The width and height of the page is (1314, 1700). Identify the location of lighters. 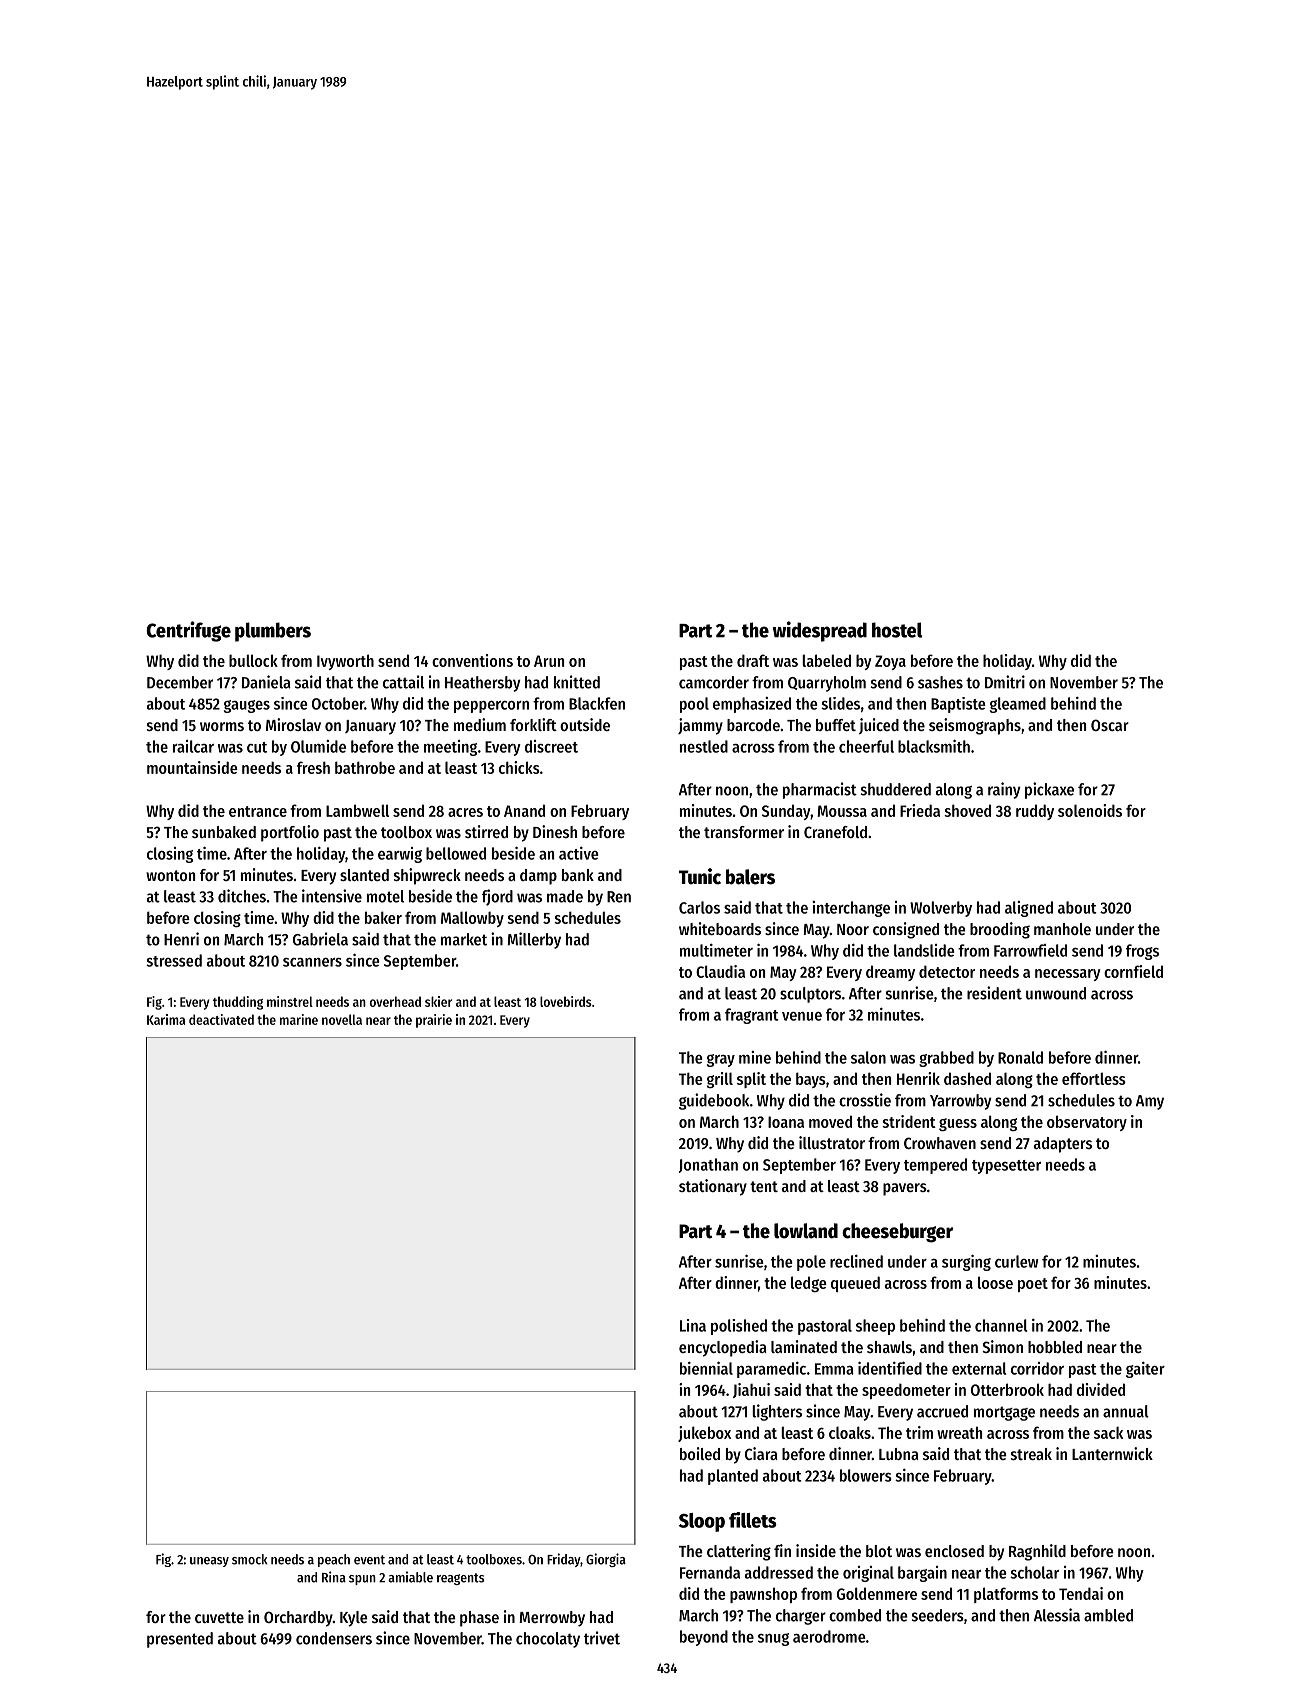
(777, 1412).
